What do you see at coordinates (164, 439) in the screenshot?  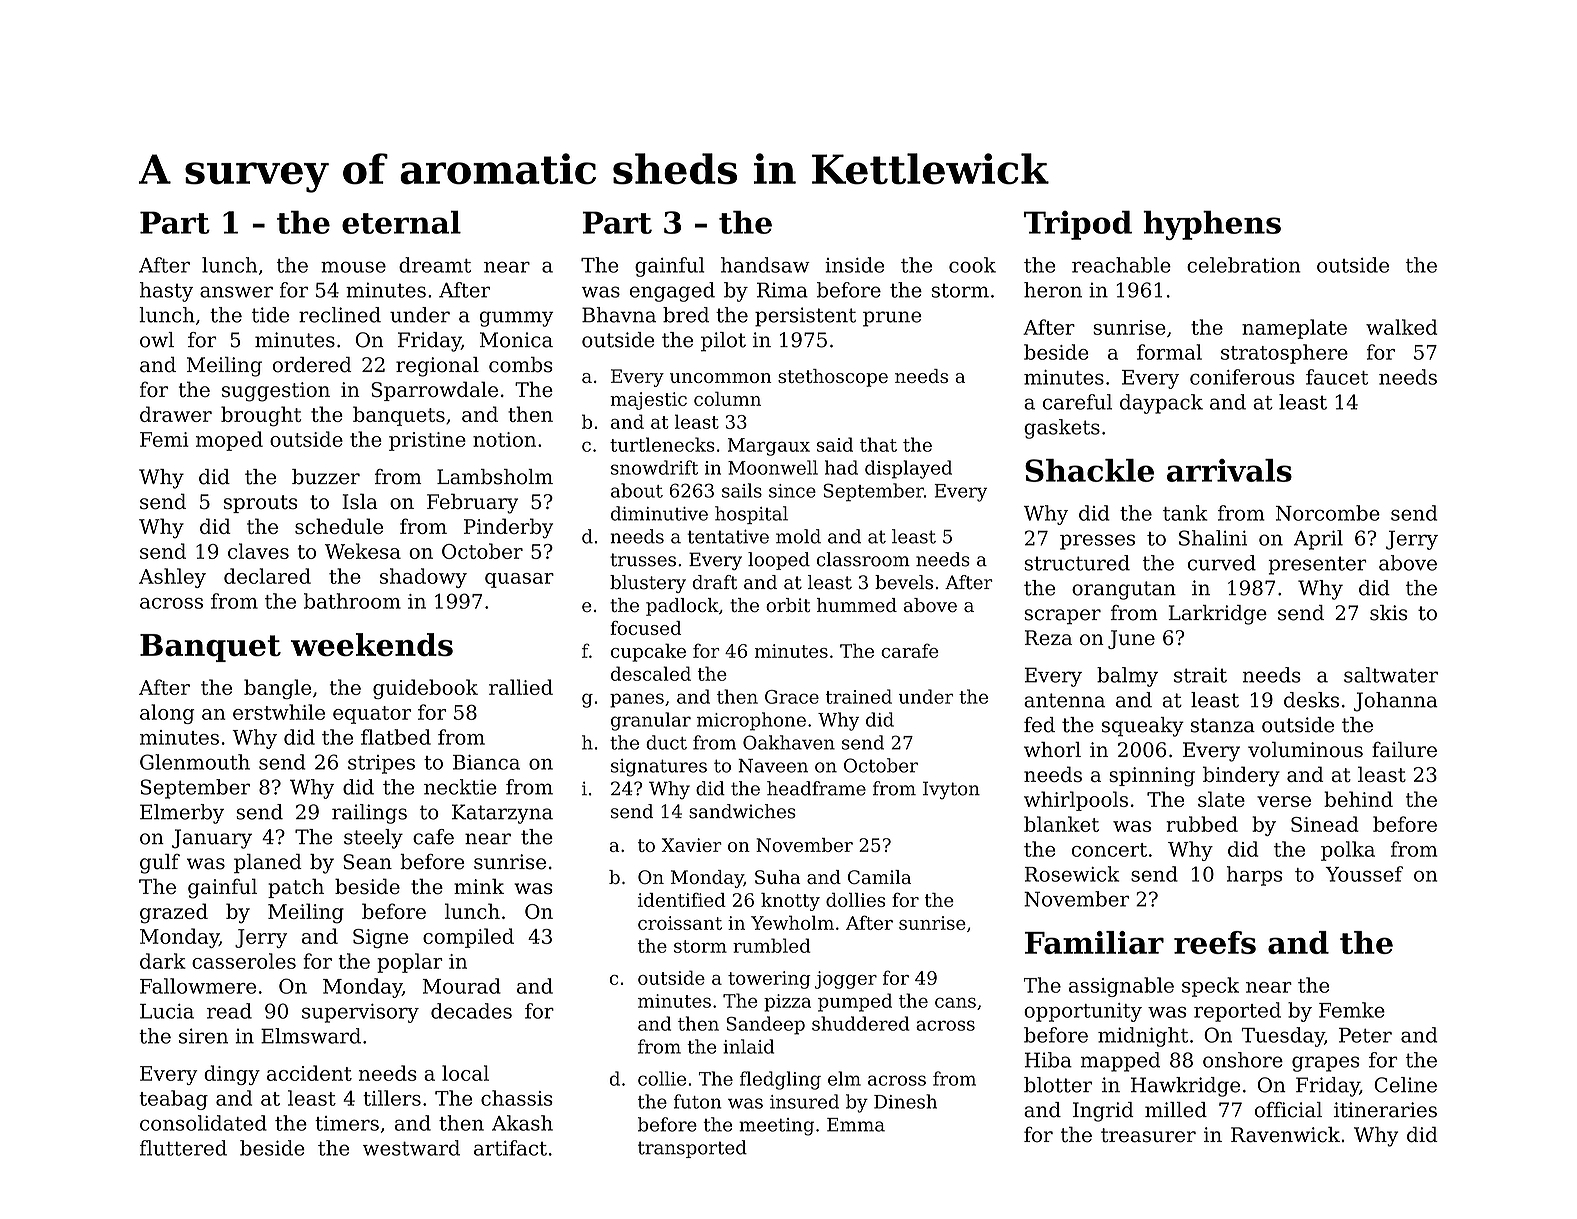 I see `Femi` at bounding box center [164, 439].
